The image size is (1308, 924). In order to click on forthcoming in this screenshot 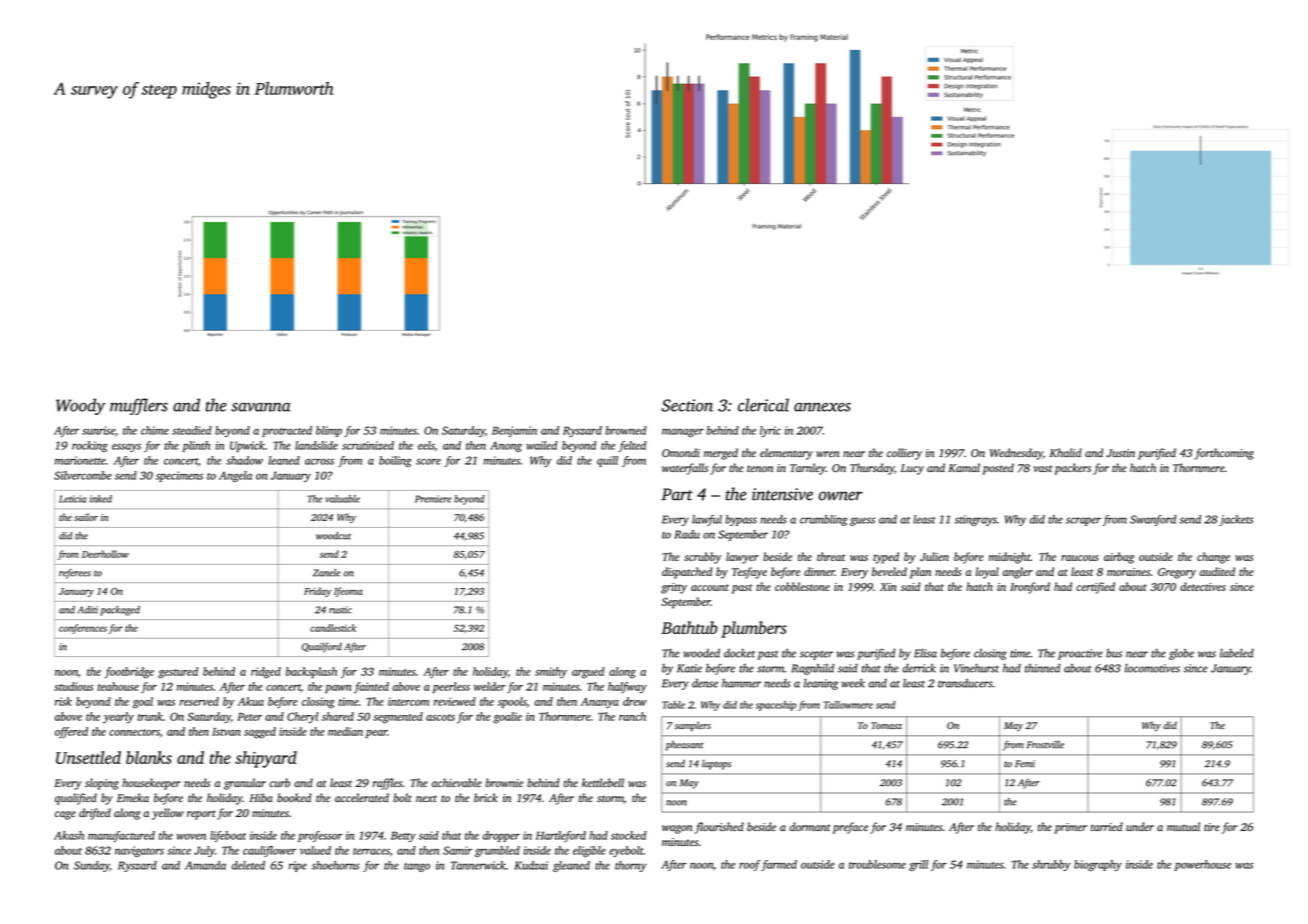, I will do `click(1224, 454)`.
